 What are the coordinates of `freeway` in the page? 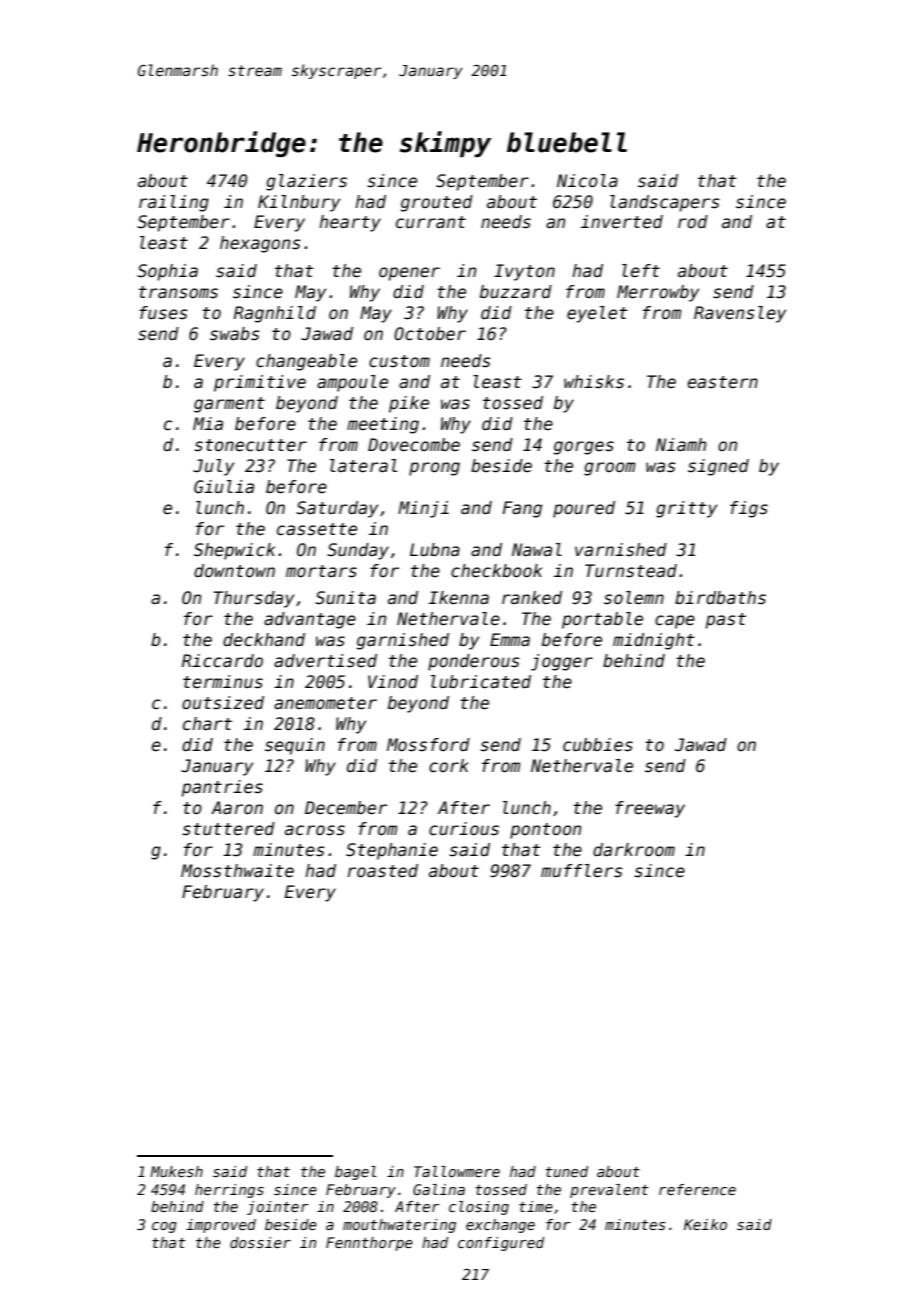 It's located at (650, 809).
